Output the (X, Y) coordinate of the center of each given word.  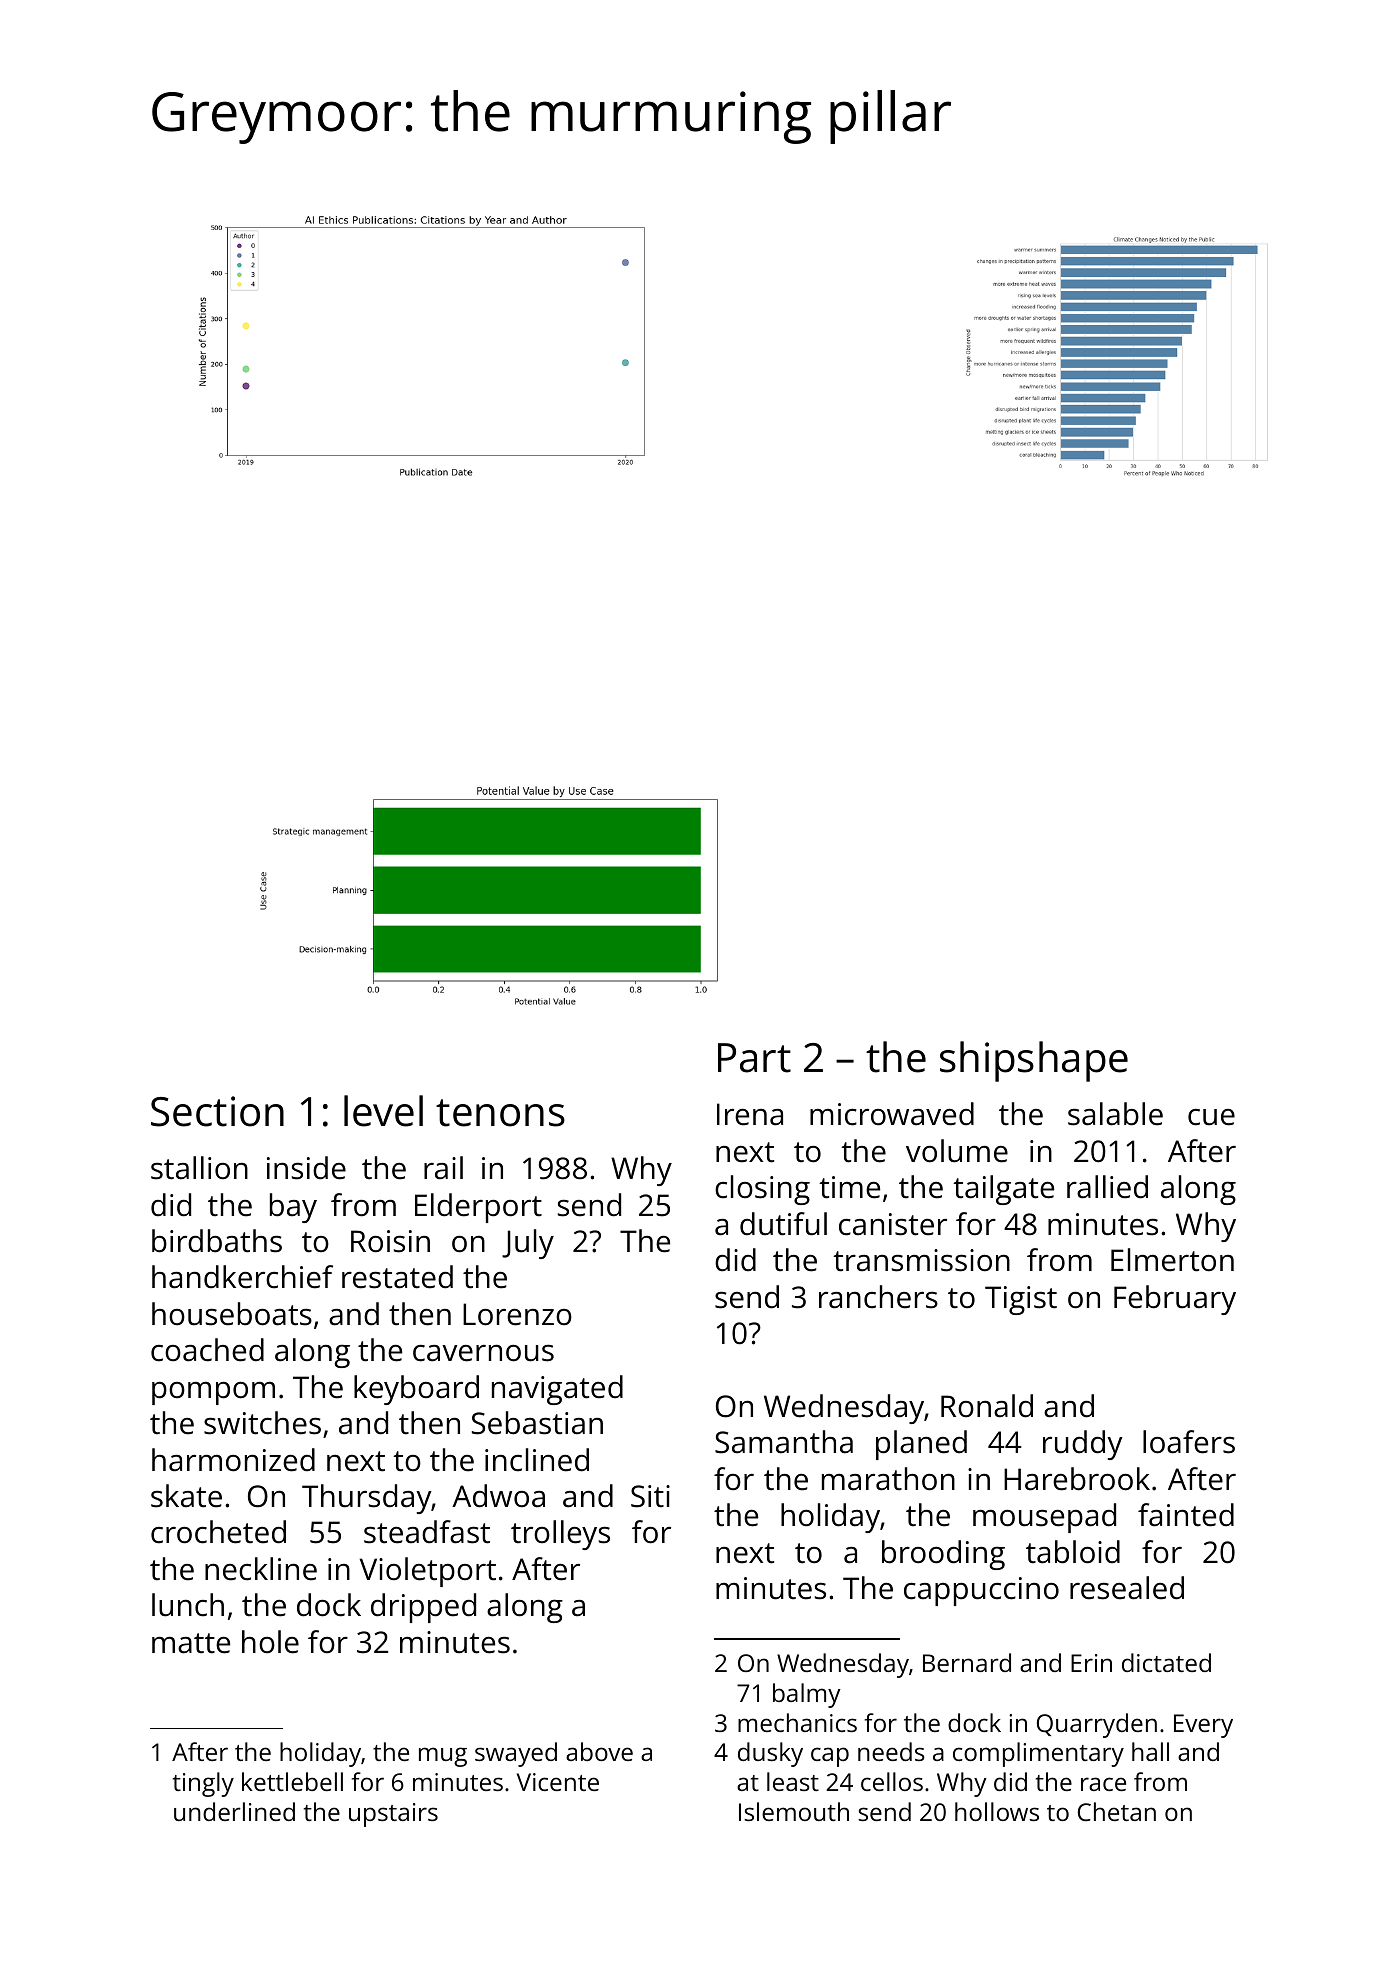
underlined (234, 1811)
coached (207, 1350)
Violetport (428, 1572)
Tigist (1021, 1300)
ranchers (878, 1297)
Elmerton (1172, 1260)
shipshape (1034, 1061)
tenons (500, 1113)
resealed (1127, 1588)
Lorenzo (517, 1314)
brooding (943, 1555)
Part (754, 1058)
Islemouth (794, 1811)
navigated (557, 1390)
